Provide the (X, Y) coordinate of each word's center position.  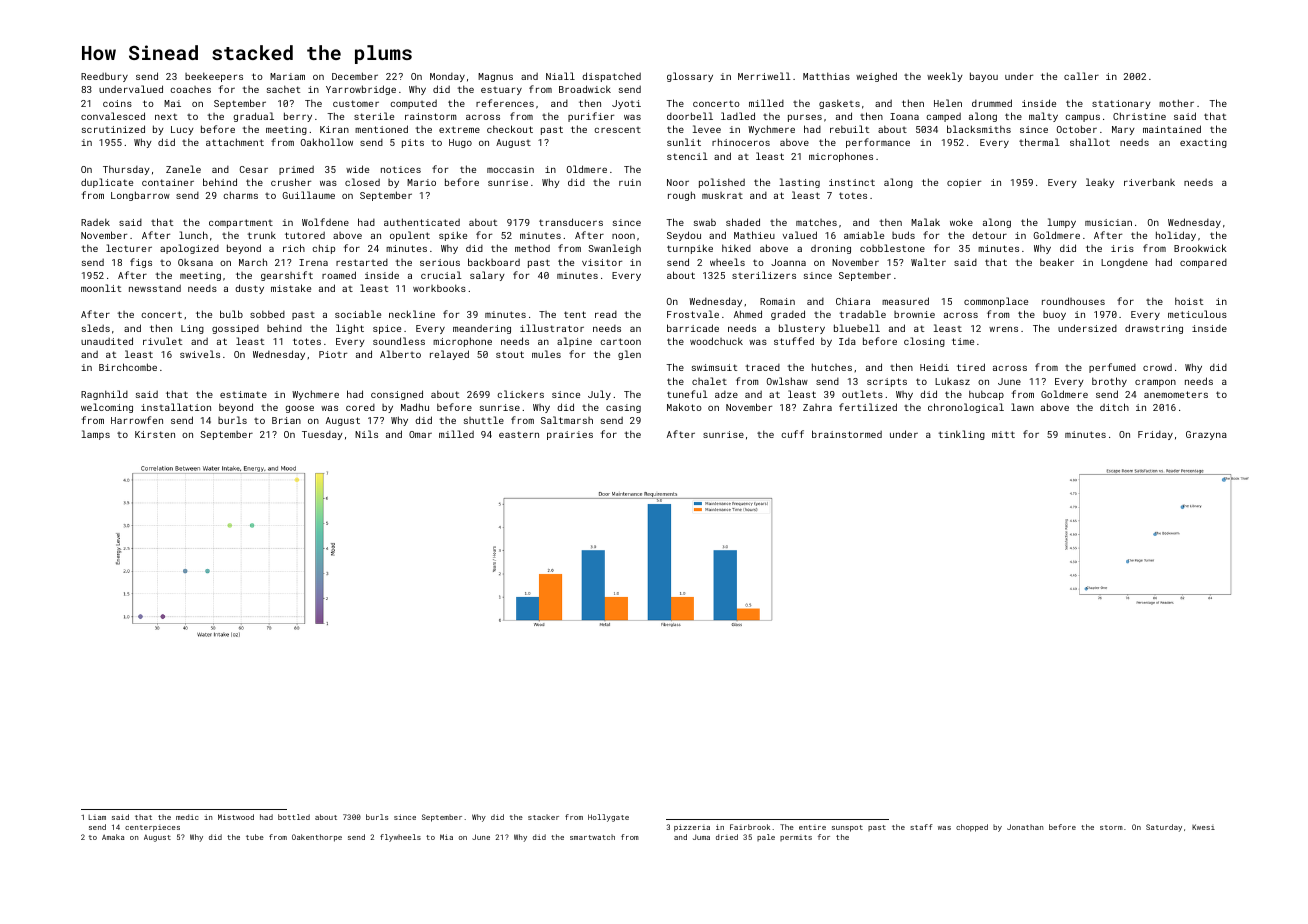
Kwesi (1203, 827)
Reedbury (104, 77)
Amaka (113, 837)
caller (1081, 76)
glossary (690, 77)
